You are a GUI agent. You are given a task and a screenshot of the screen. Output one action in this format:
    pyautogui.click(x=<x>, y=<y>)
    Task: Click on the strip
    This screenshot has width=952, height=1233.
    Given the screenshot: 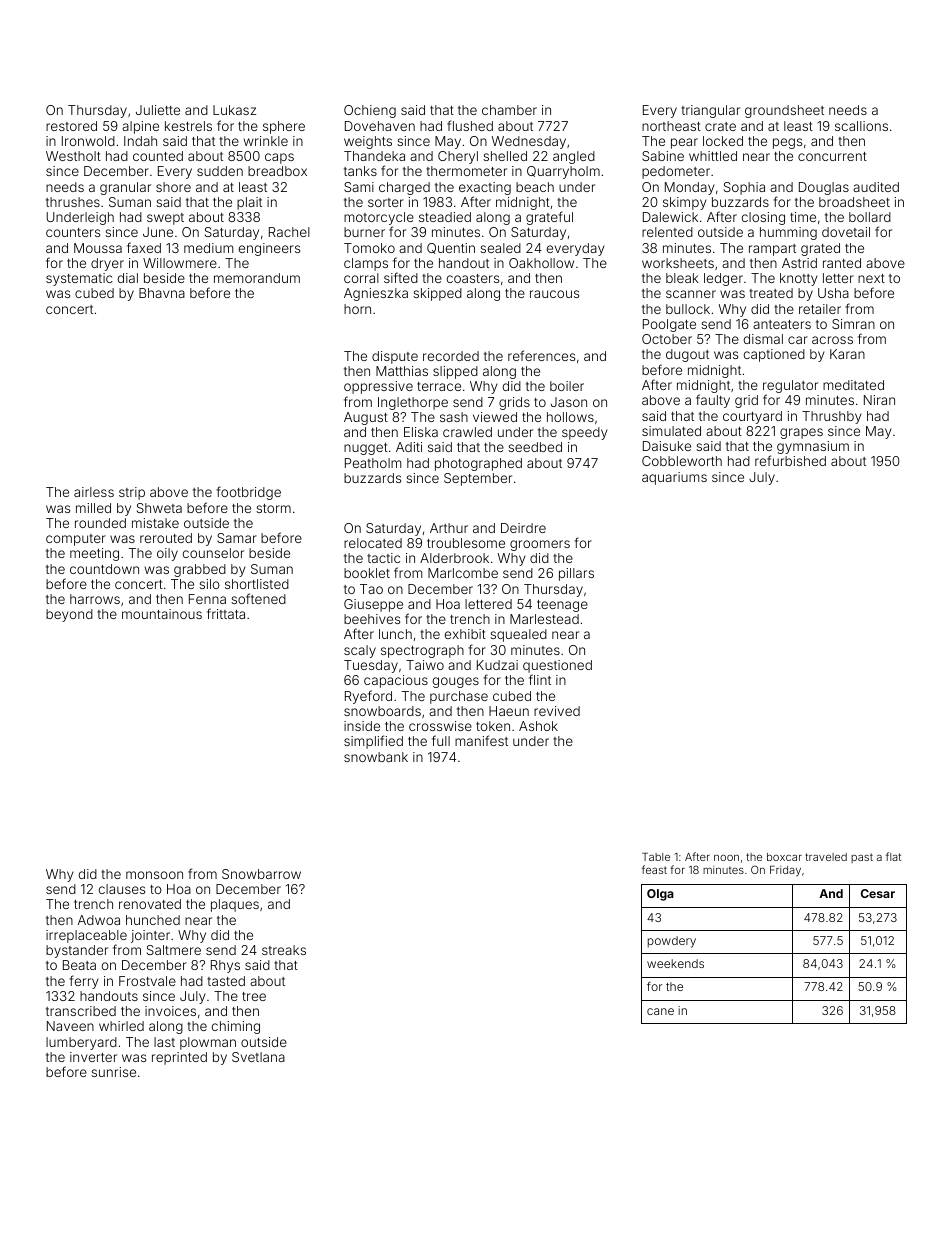 What is the action you would take?
    pyautogui.click(x=132, y=493)
